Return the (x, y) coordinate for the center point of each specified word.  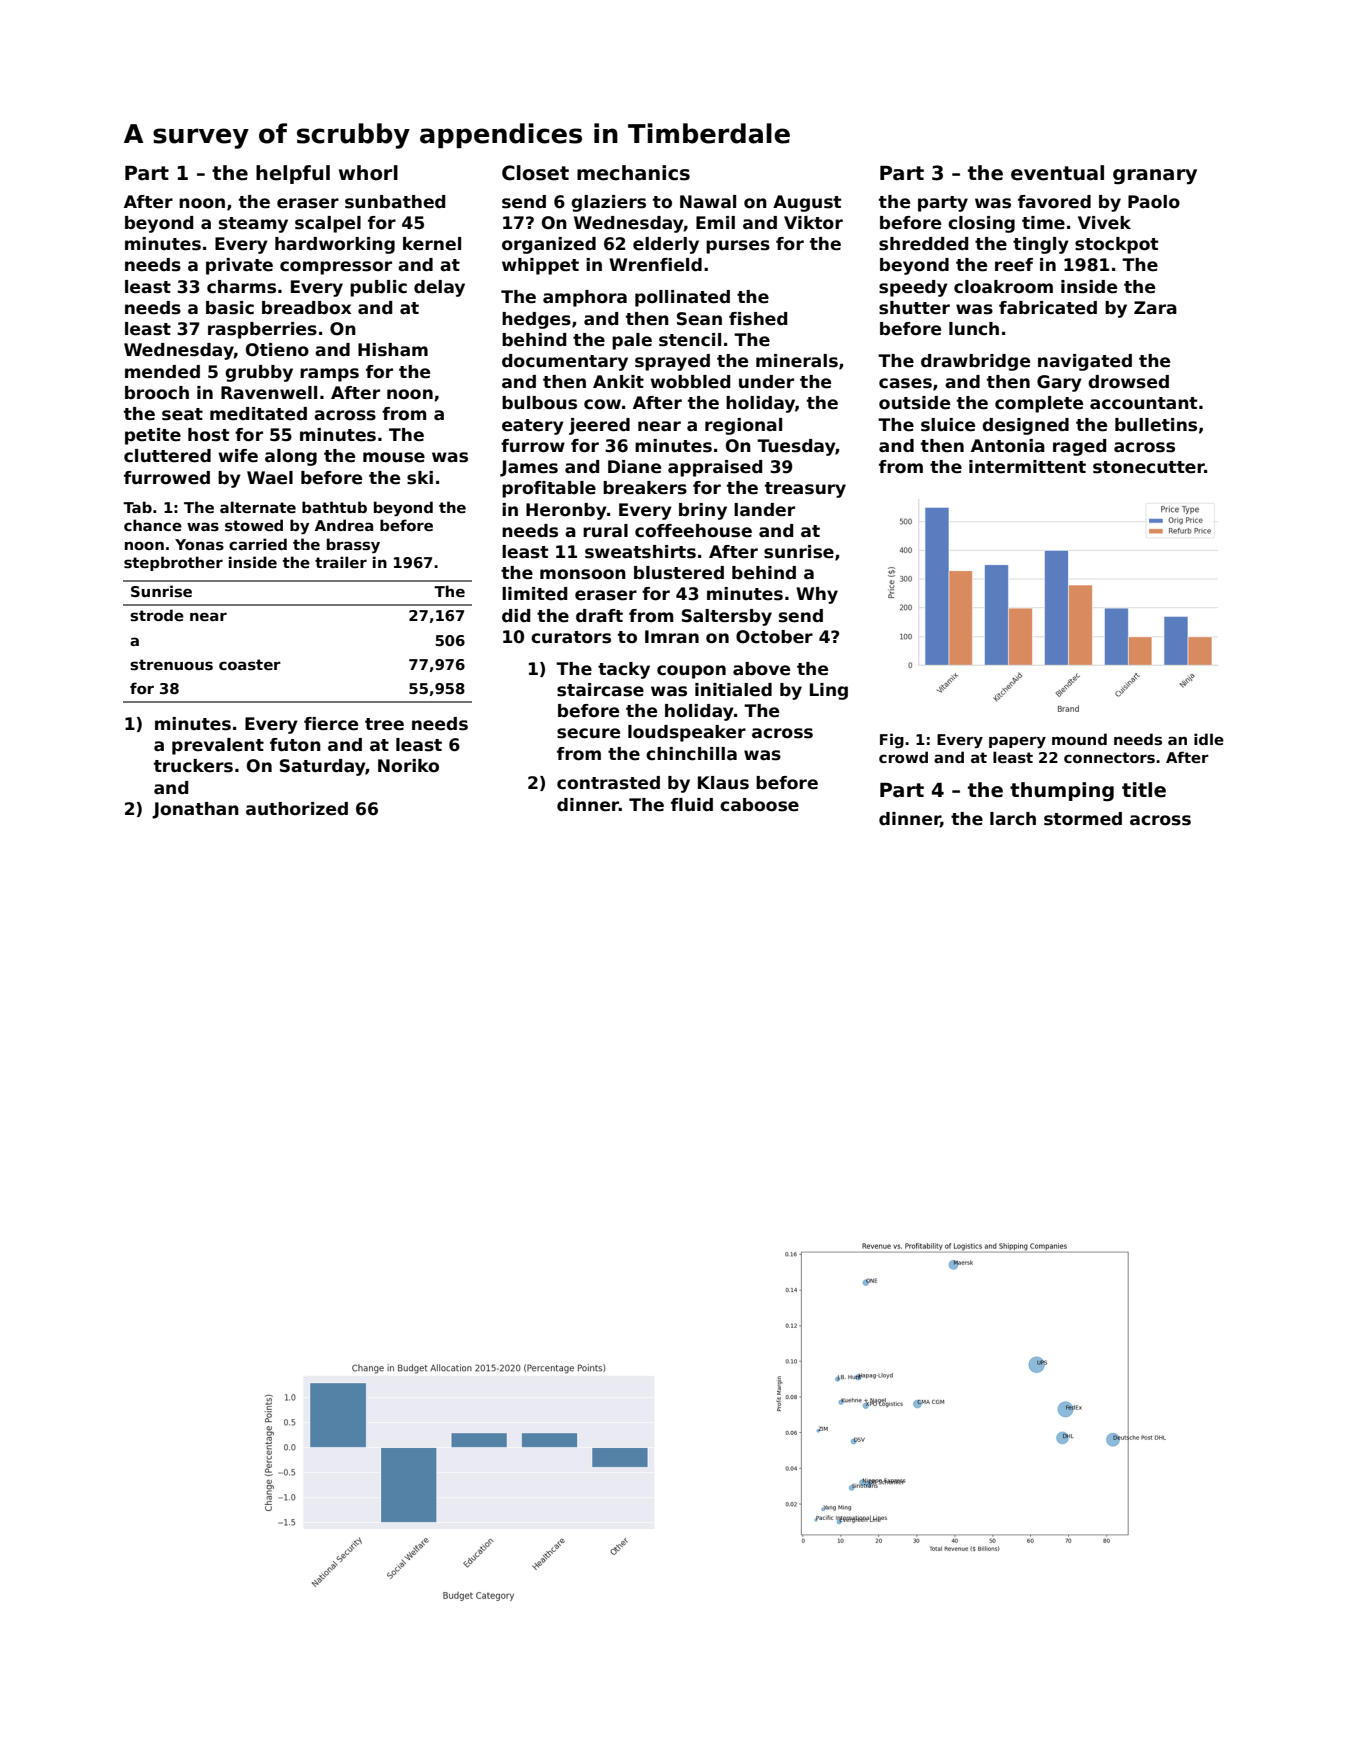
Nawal (708, 202)
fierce (331, 724)
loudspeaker (687, 733)
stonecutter (1149, 467)
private (239, 266)
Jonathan (195, 810)
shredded (923, 244)
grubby (259, 373)
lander (764, 510)
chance (153, 525)
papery (1017, 742)
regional (743, 426)
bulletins (1156, 425)
